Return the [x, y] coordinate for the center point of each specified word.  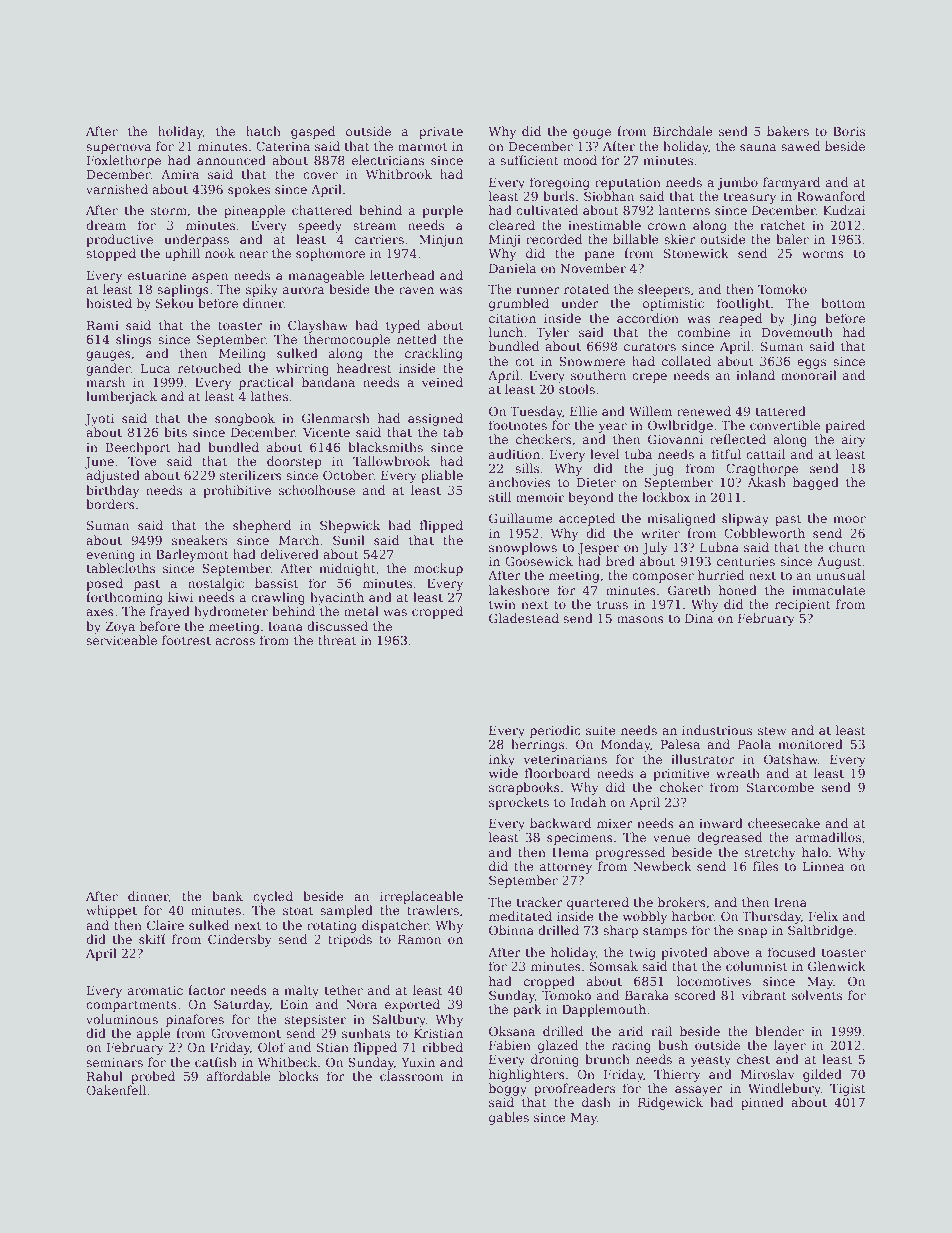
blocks [298, 1076]
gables [509, 1118]
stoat [298, 910]
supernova [119, 149]
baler [792, 239]
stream [375, 225]
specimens [580, 839]
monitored [810, 744]
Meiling [242, 354]
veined [442, 382]
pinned [762, 1103]
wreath [738, 773]
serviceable [121, 640]
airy [854, 441]
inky [502, 760]
